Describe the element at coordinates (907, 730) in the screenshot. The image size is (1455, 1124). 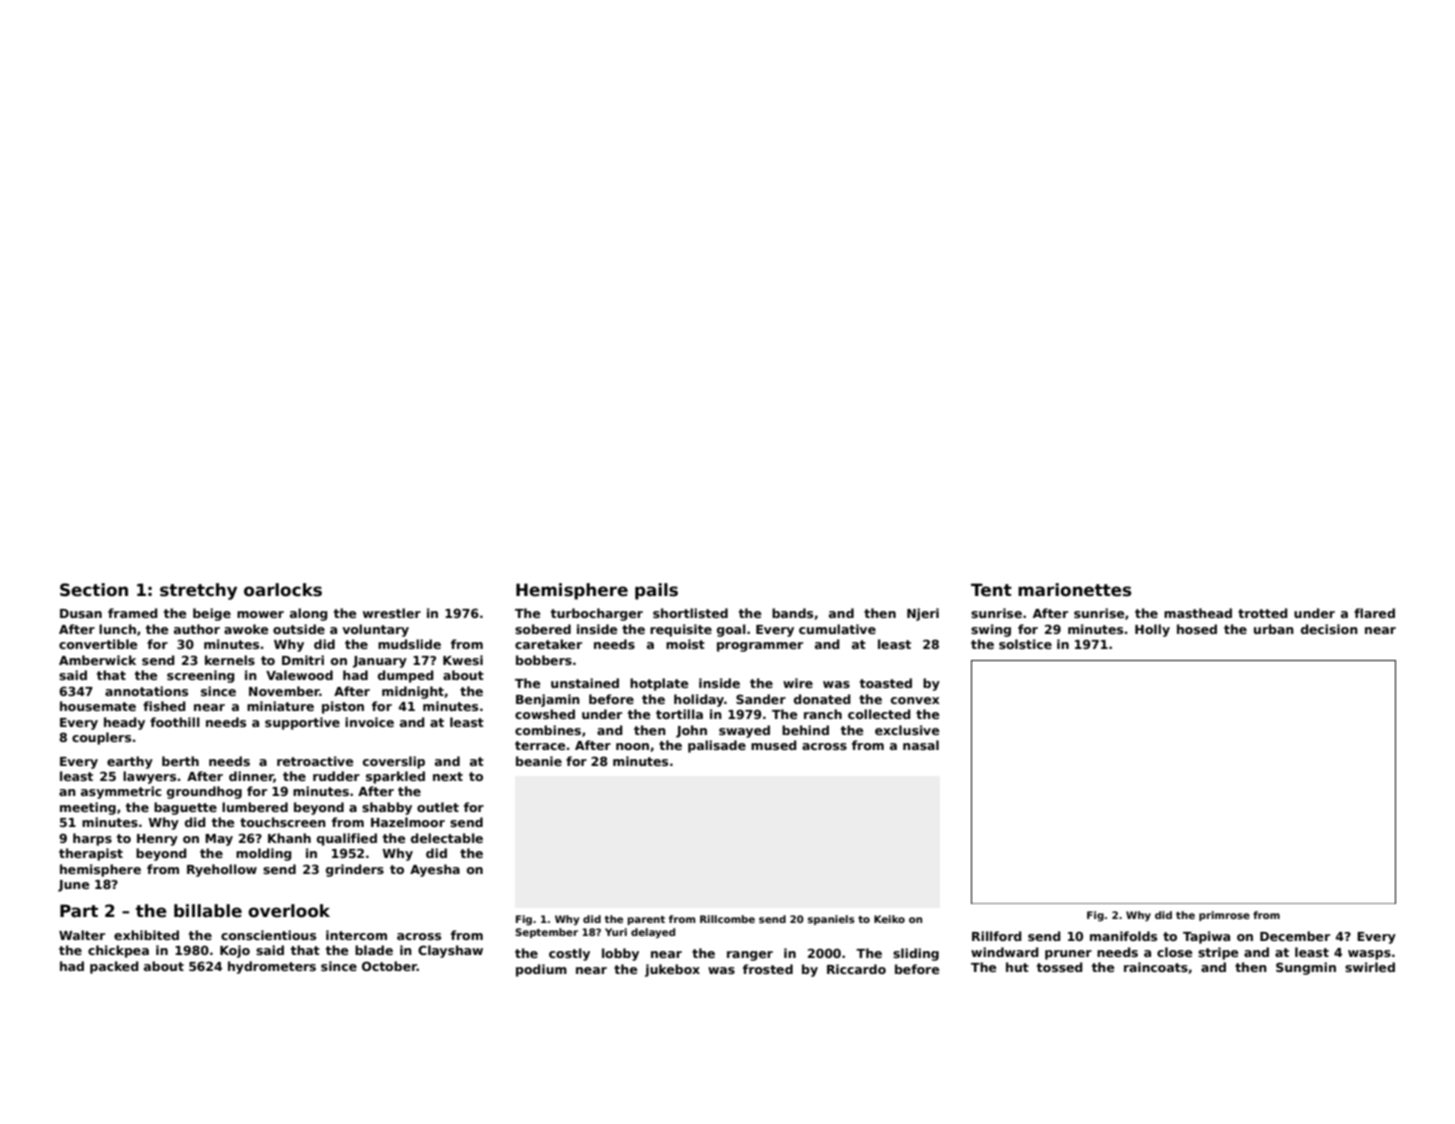
I see `exclusive` at that location.
